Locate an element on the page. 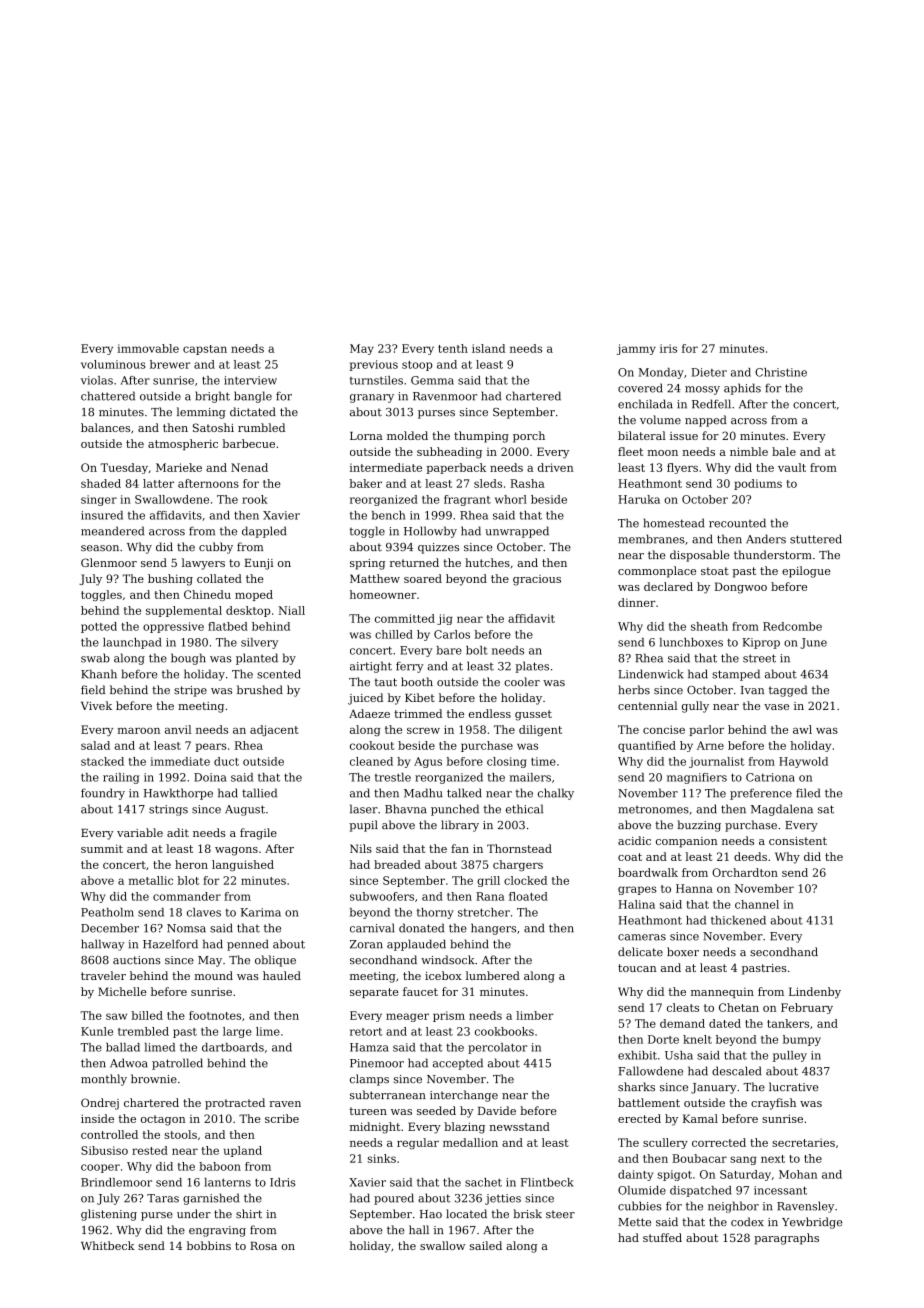 The image size is (924, 1308). vault is located at coordinates (792, 467).
